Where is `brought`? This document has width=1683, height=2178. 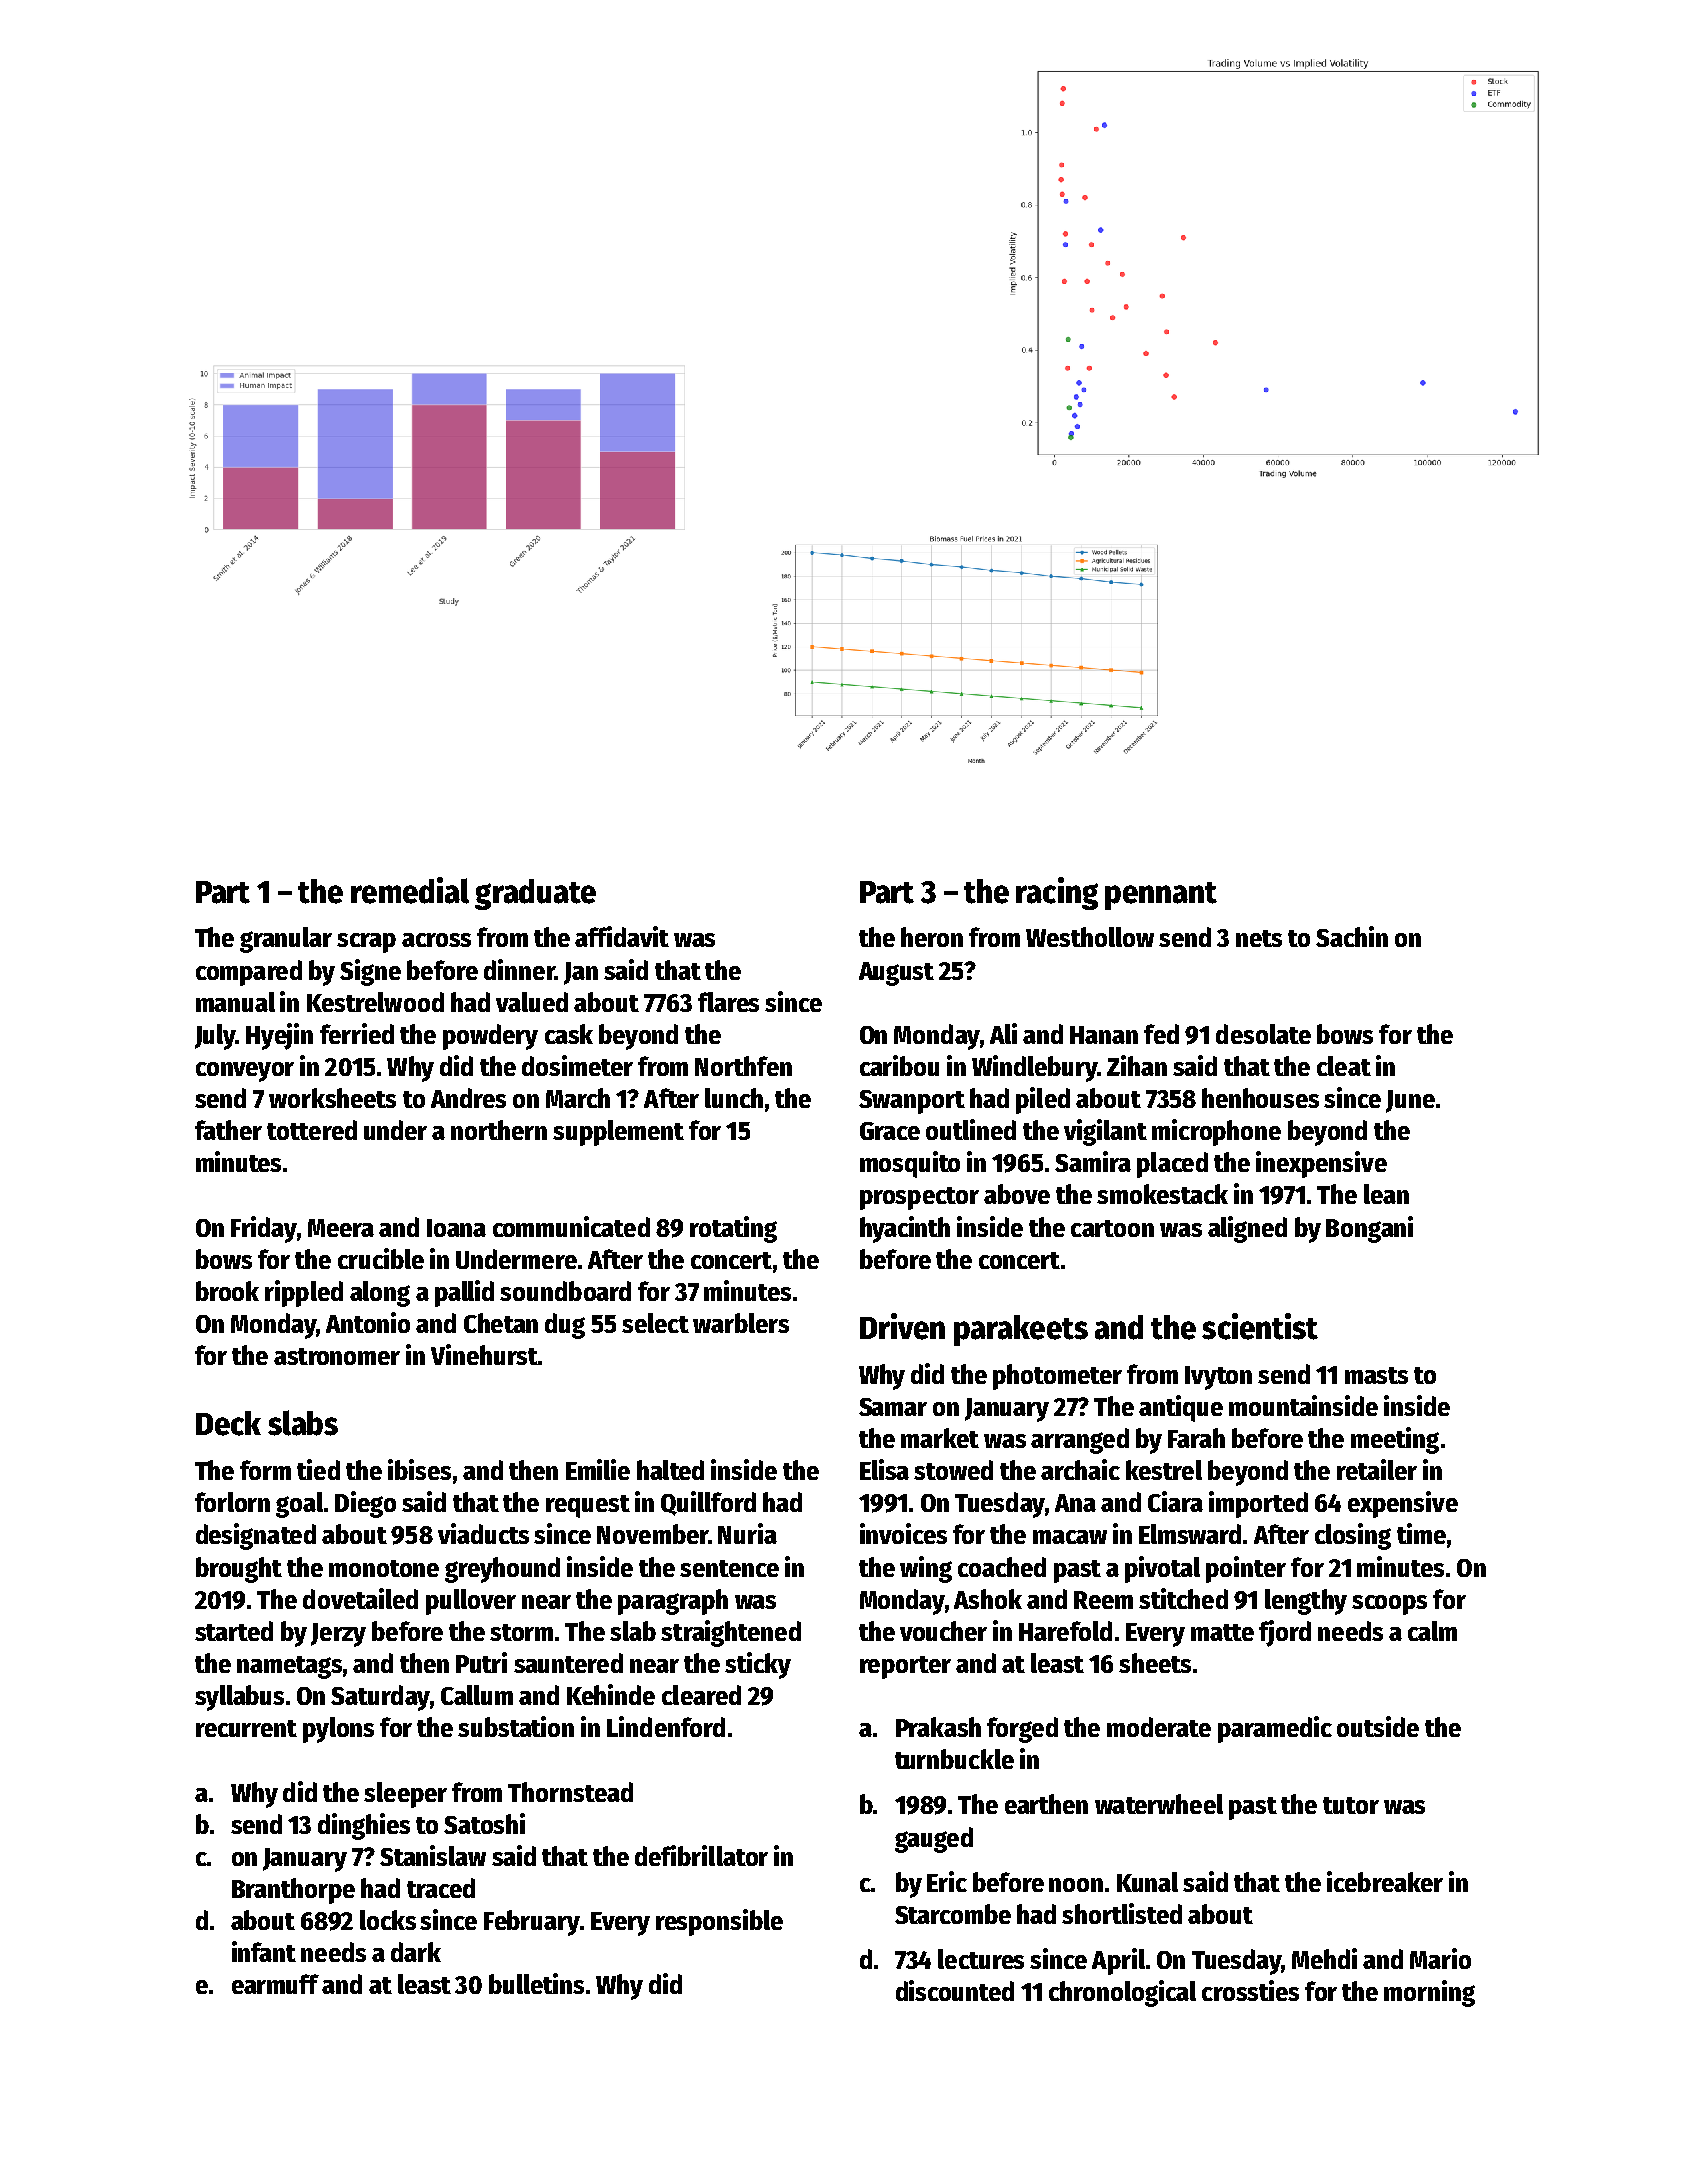 brought is located at coordinates (239, 1570).
